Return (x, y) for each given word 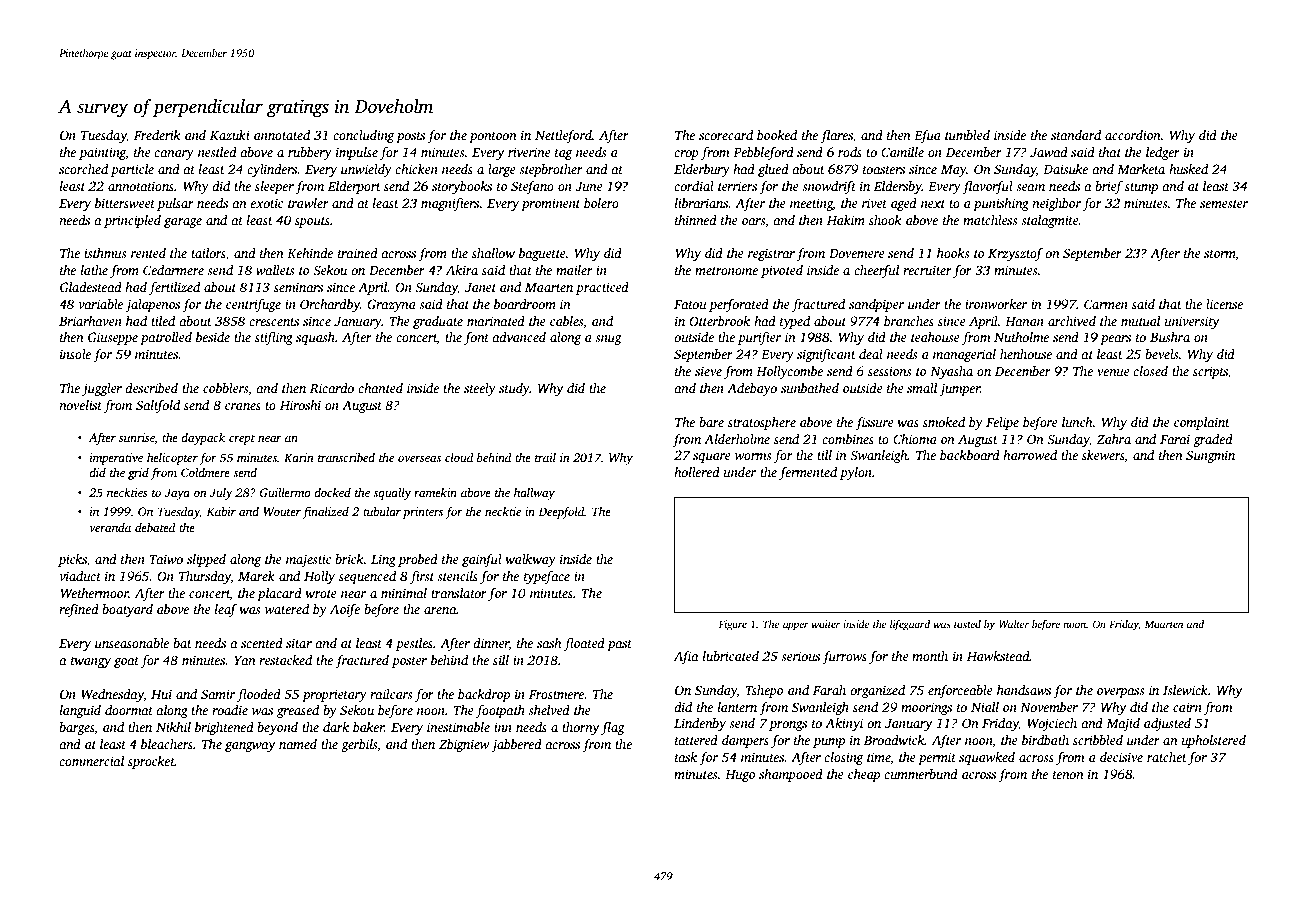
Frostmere (556, 694)
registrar (771, 254)
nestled (217, 152)
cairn (1187, 707)
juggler (102, 389)
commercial (91, 761)
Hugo (740, 776)
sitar (299, 643)
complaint (1202, 423)
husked (1188, 169)
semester (1224, 204)
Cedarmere (173, 270)
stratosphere (762, 423)
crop (686, 155)
